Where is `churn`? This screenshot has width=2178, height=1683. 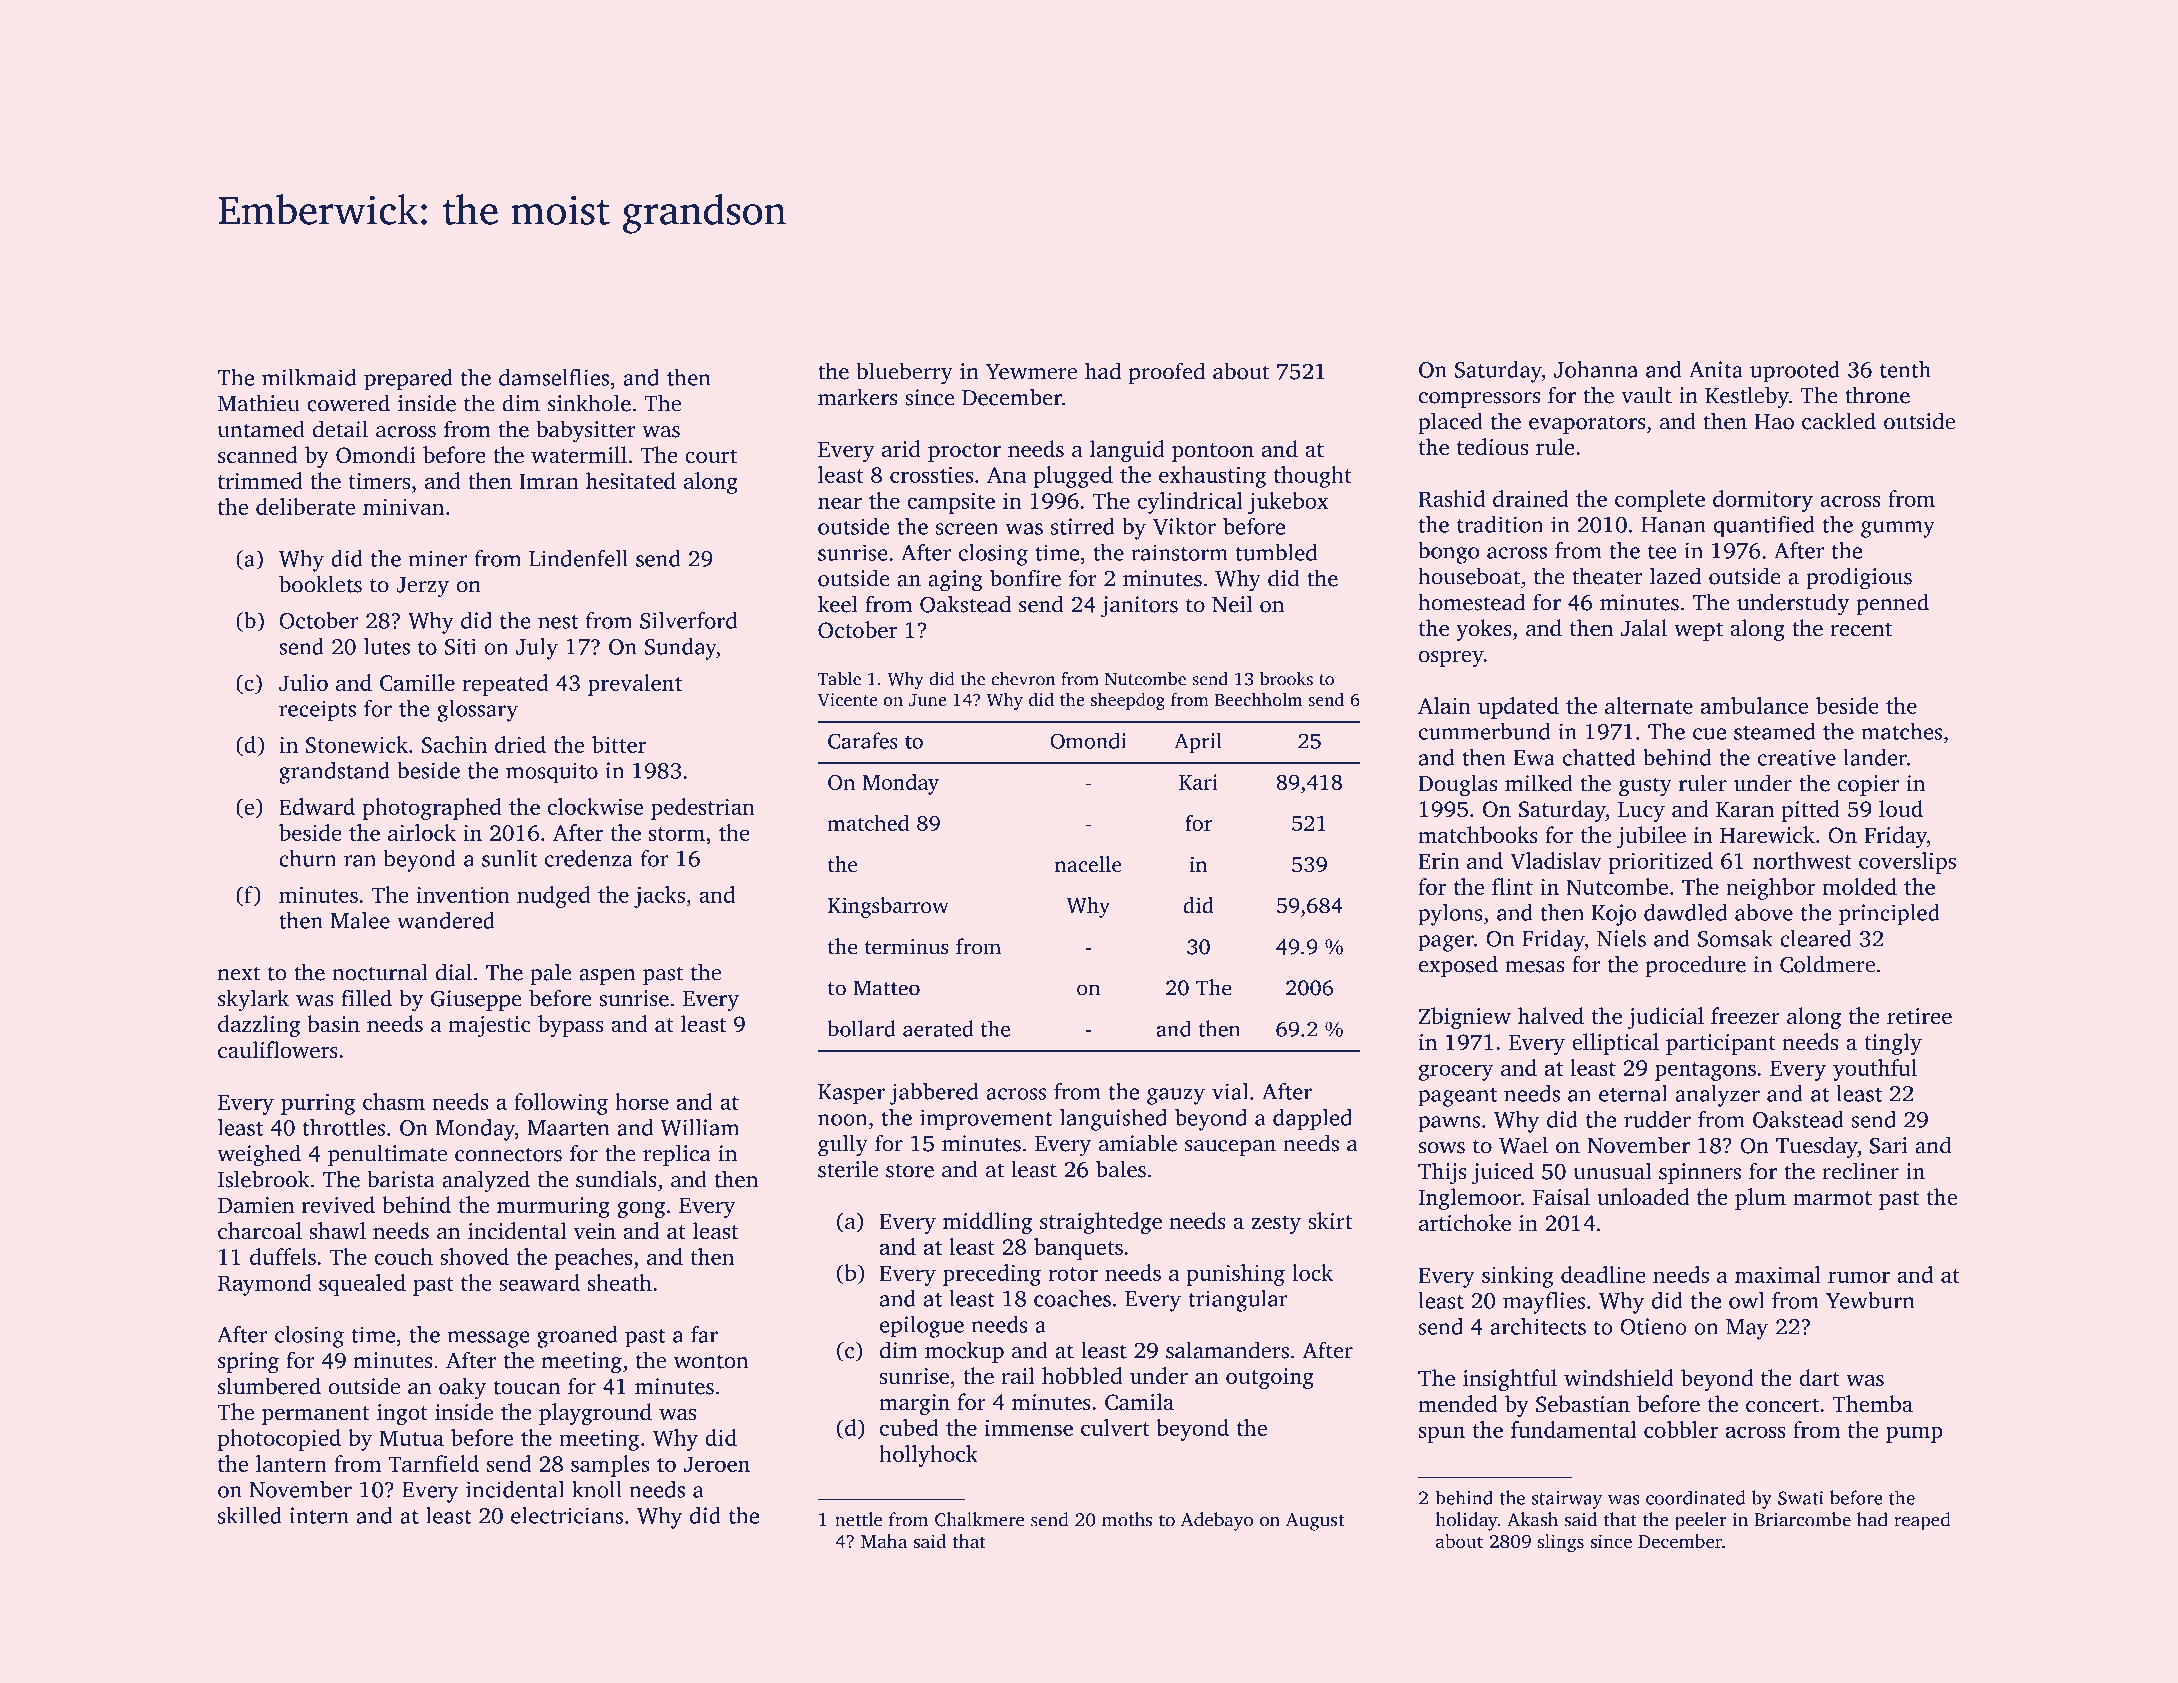
churn is located at coordinates (307, 858).
